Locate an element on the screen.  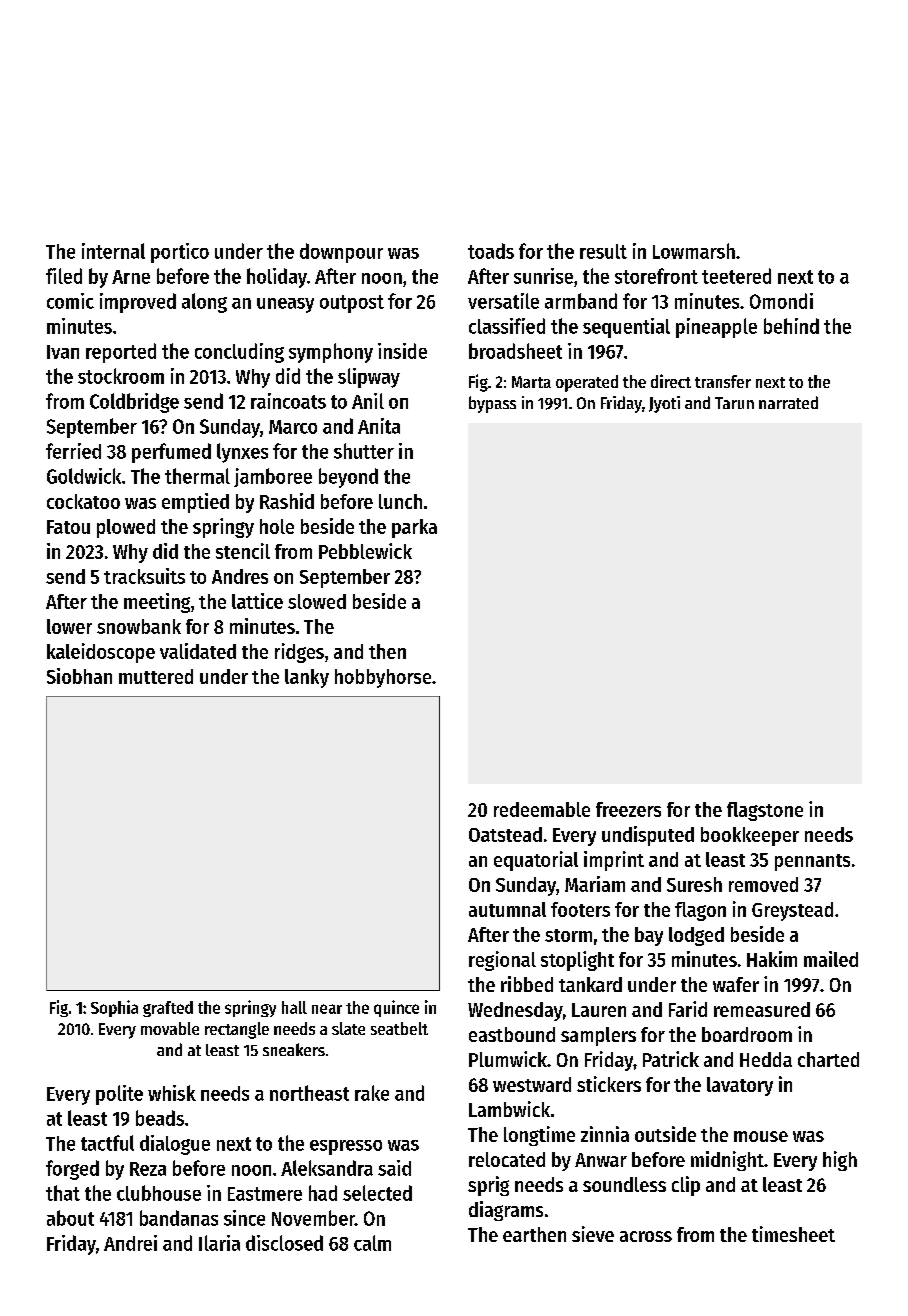
flagstone is located at coordinates (765, 811).
